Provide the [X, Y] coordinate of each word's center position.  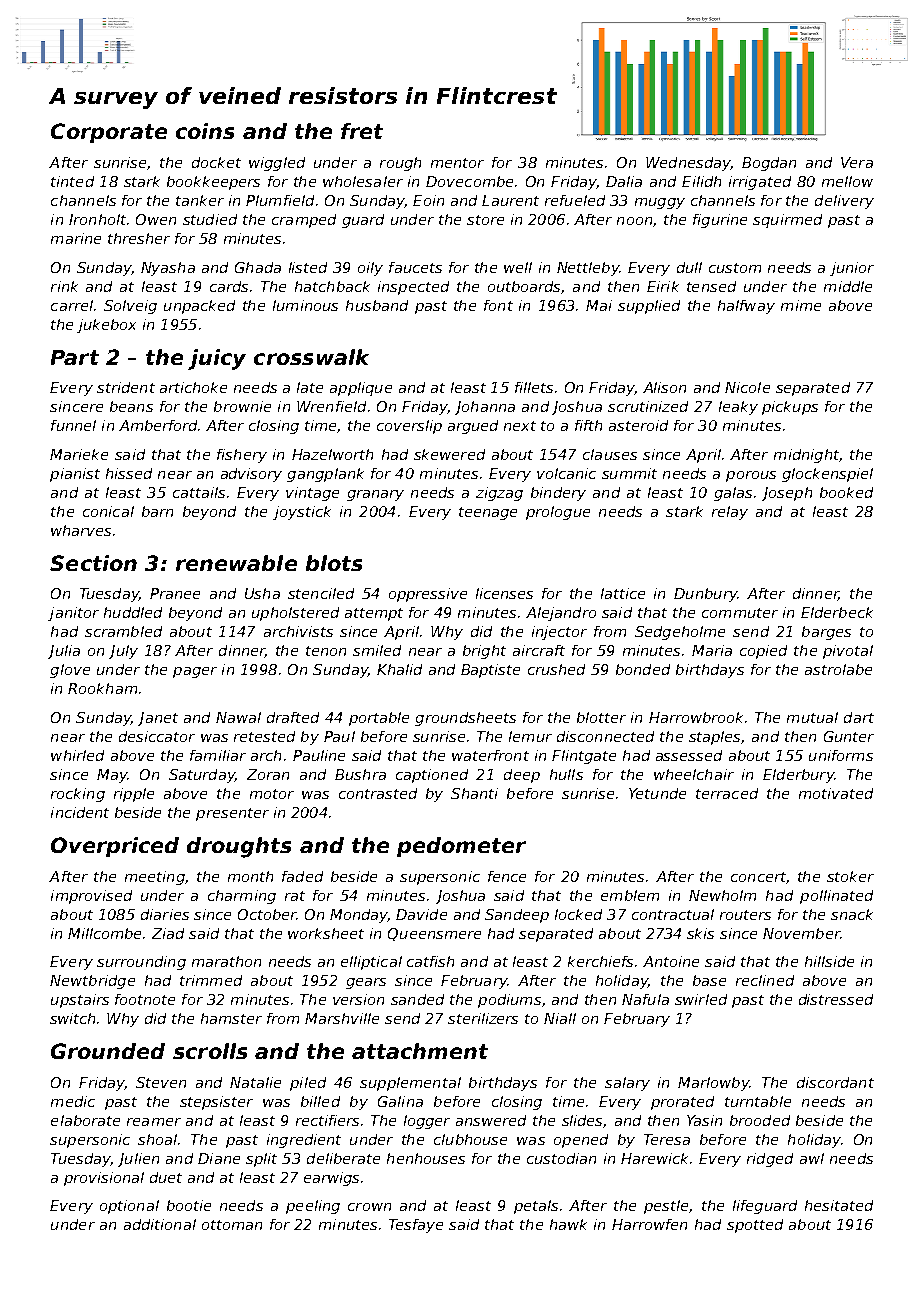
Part [75, 357]
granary [375, 495]
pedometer [461, 847]
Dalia [624, 181]
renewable [236, 563]
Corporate [109, 133]
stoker [850, 876]
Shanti [474, 793]
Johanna [485, 408]
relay [730, 513]
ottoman [232, 1225]
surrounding [141, 963]
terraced [727, 793]
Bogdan [769, 164]
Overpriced [115, 847]
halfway [746, 307]
